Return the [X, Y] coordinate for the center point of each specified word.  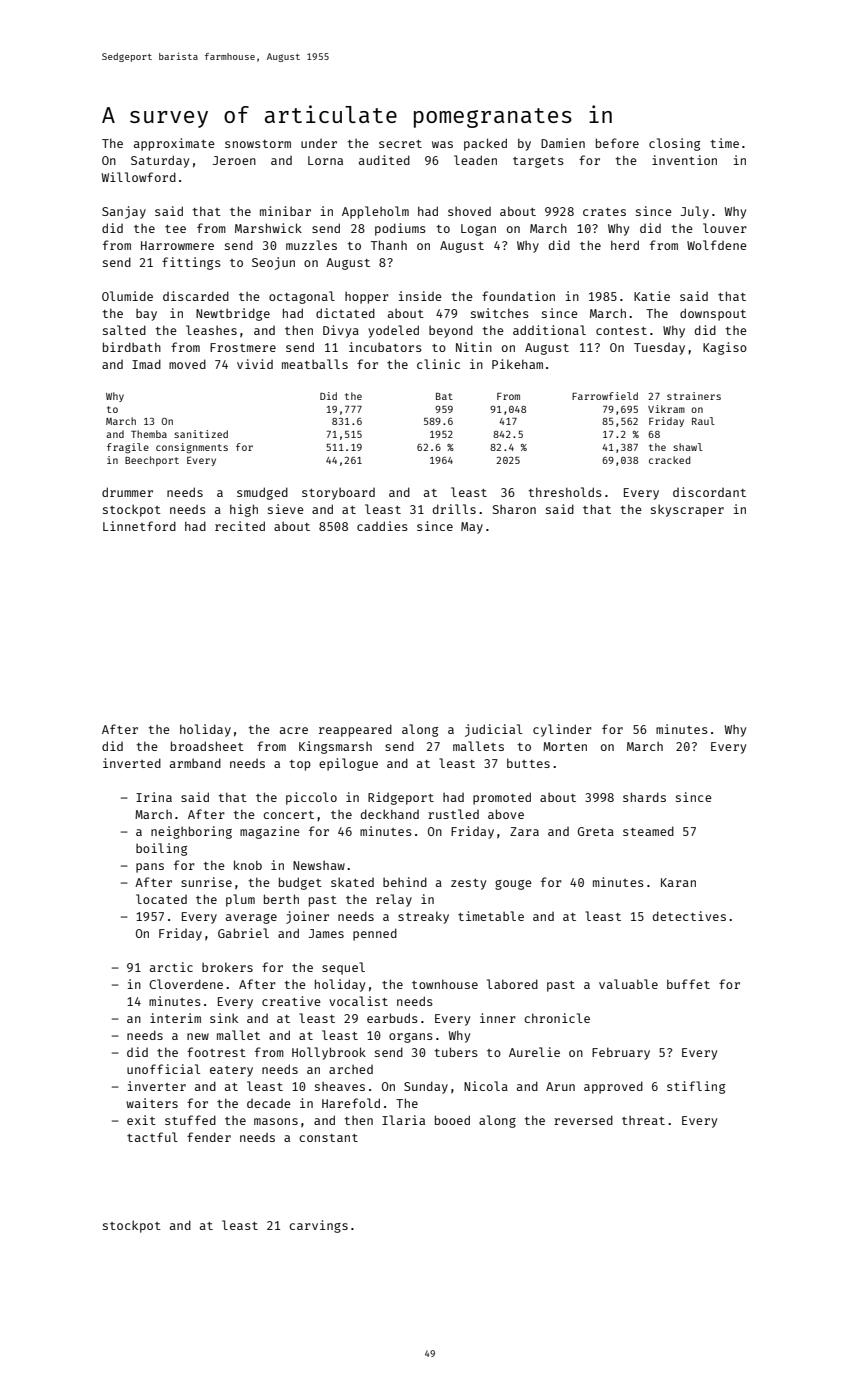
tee [175, 229]
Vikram [666, 409]
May [472, 528]
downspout [713, 314]
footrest [216, 1052]
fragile [128, 448]
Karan [678, 882]
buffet [688, 984]
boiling [161, 849]
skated [352, 882]
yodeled [393, 331]
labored [512, 984]
